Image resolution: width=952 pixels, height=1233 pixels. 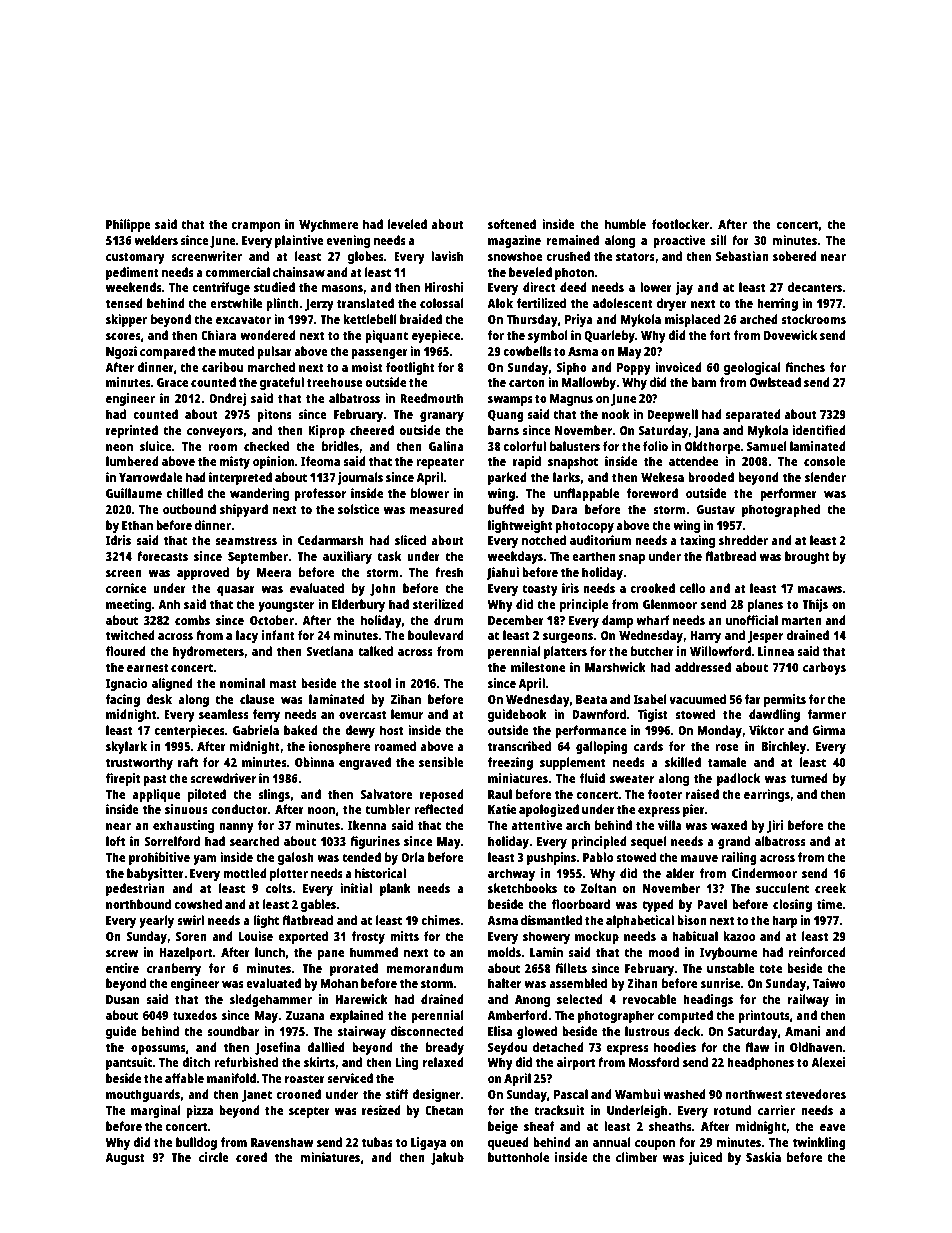 I want to click on alder, so click(x=680, y=873).
